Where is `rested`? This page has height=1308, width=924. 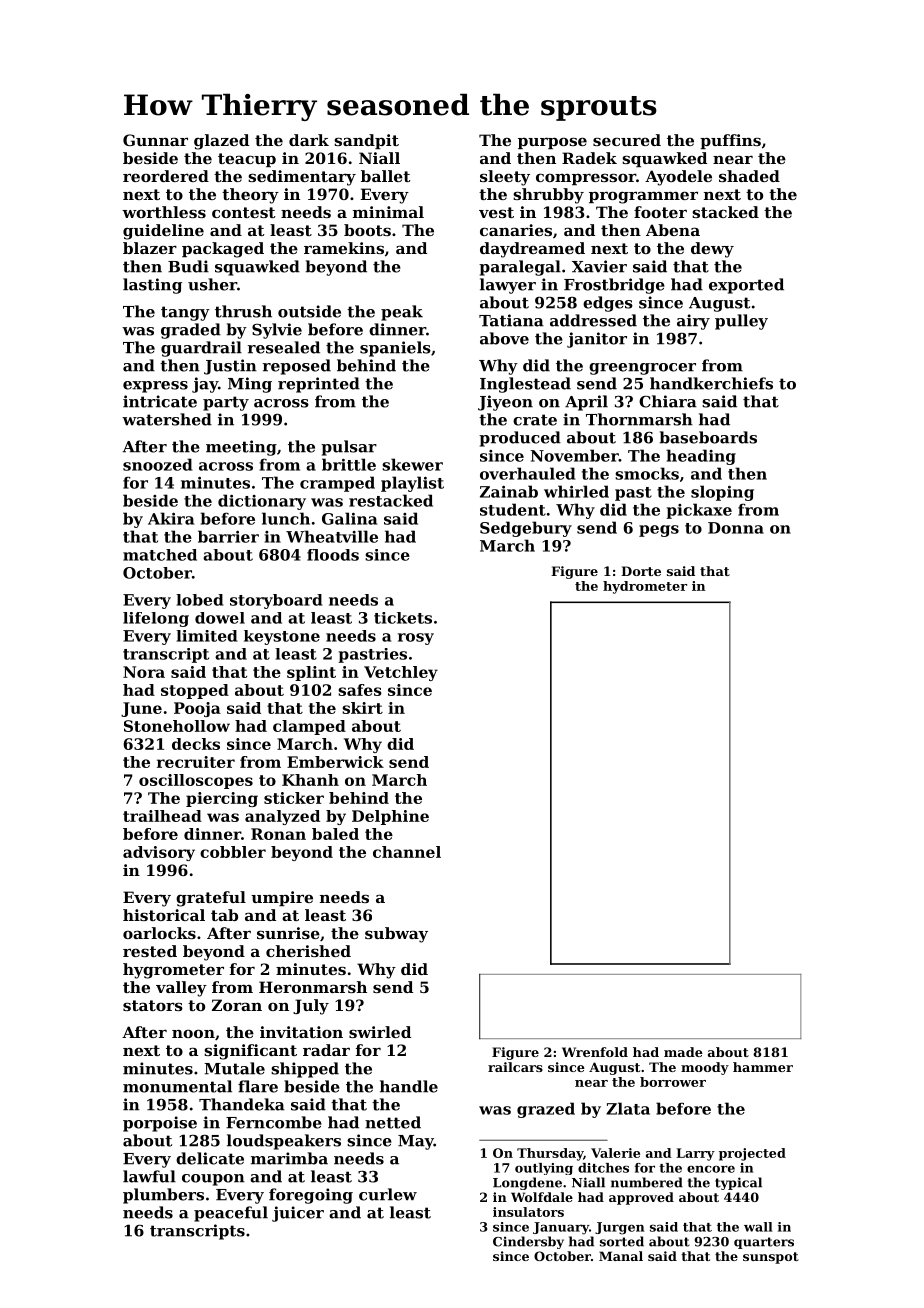
rested is located at coordinates (150, 951).
